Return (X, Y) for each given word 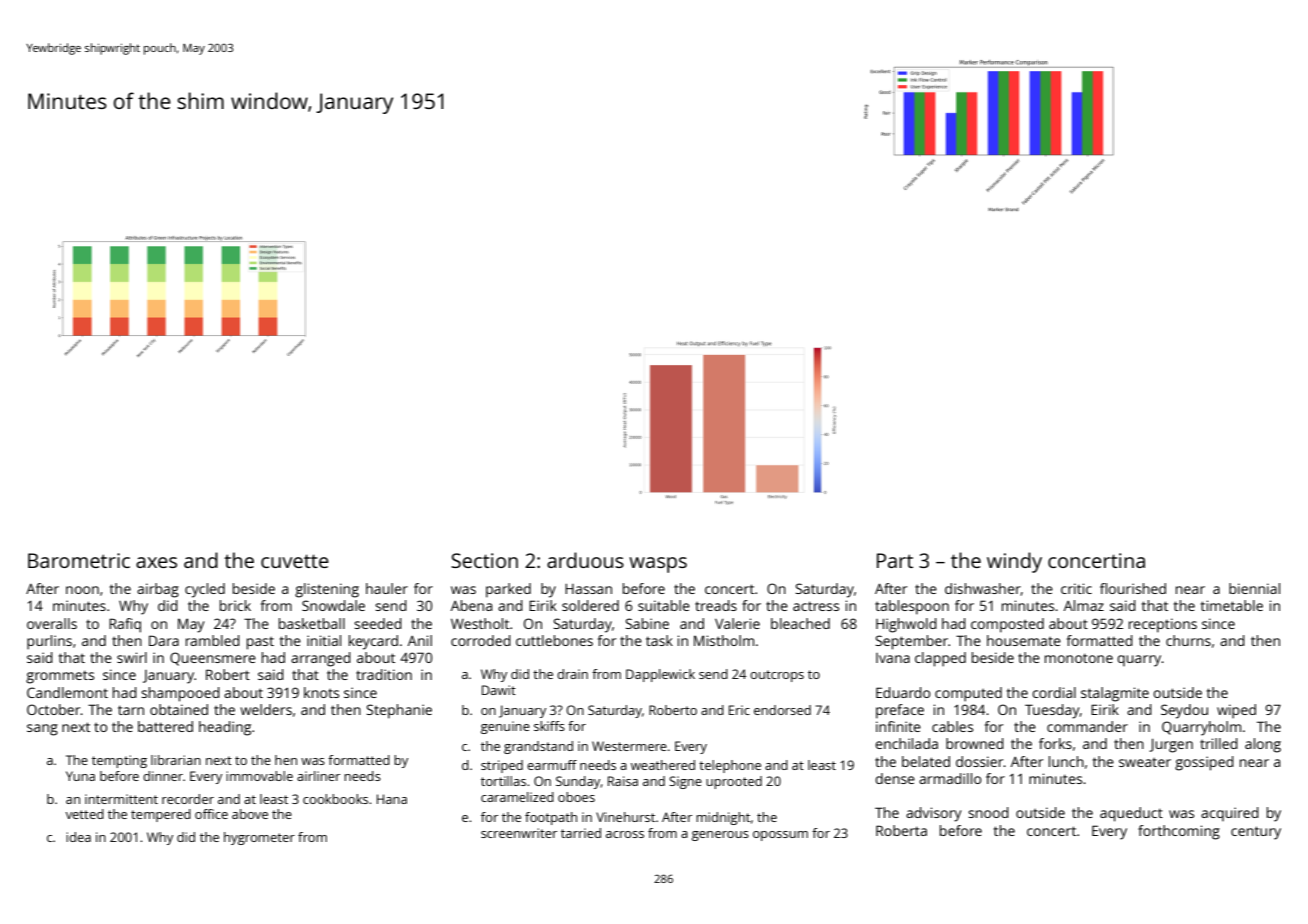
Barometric (79, 560)
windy (1014, 562)
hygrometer (259, 838)
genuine (505, 727)
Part (895, 560)
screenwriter (519, 833)
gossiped (1204, 763)
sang (42, 730)
